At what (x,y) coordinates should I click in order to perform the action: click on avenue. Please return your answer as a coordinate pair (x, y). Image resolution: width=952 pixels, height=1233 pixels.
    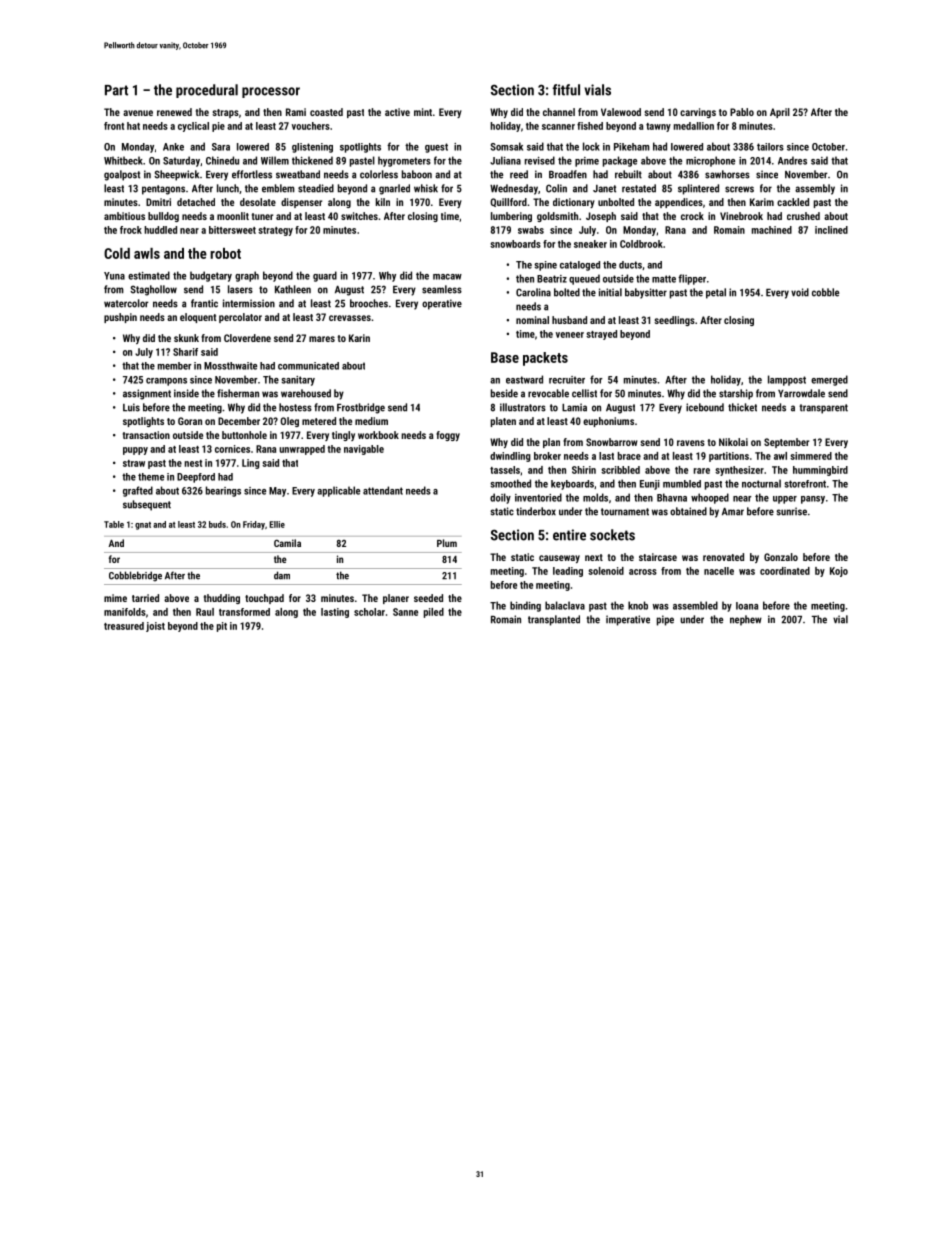
    Looking at the image, I should click on (138, 113).
